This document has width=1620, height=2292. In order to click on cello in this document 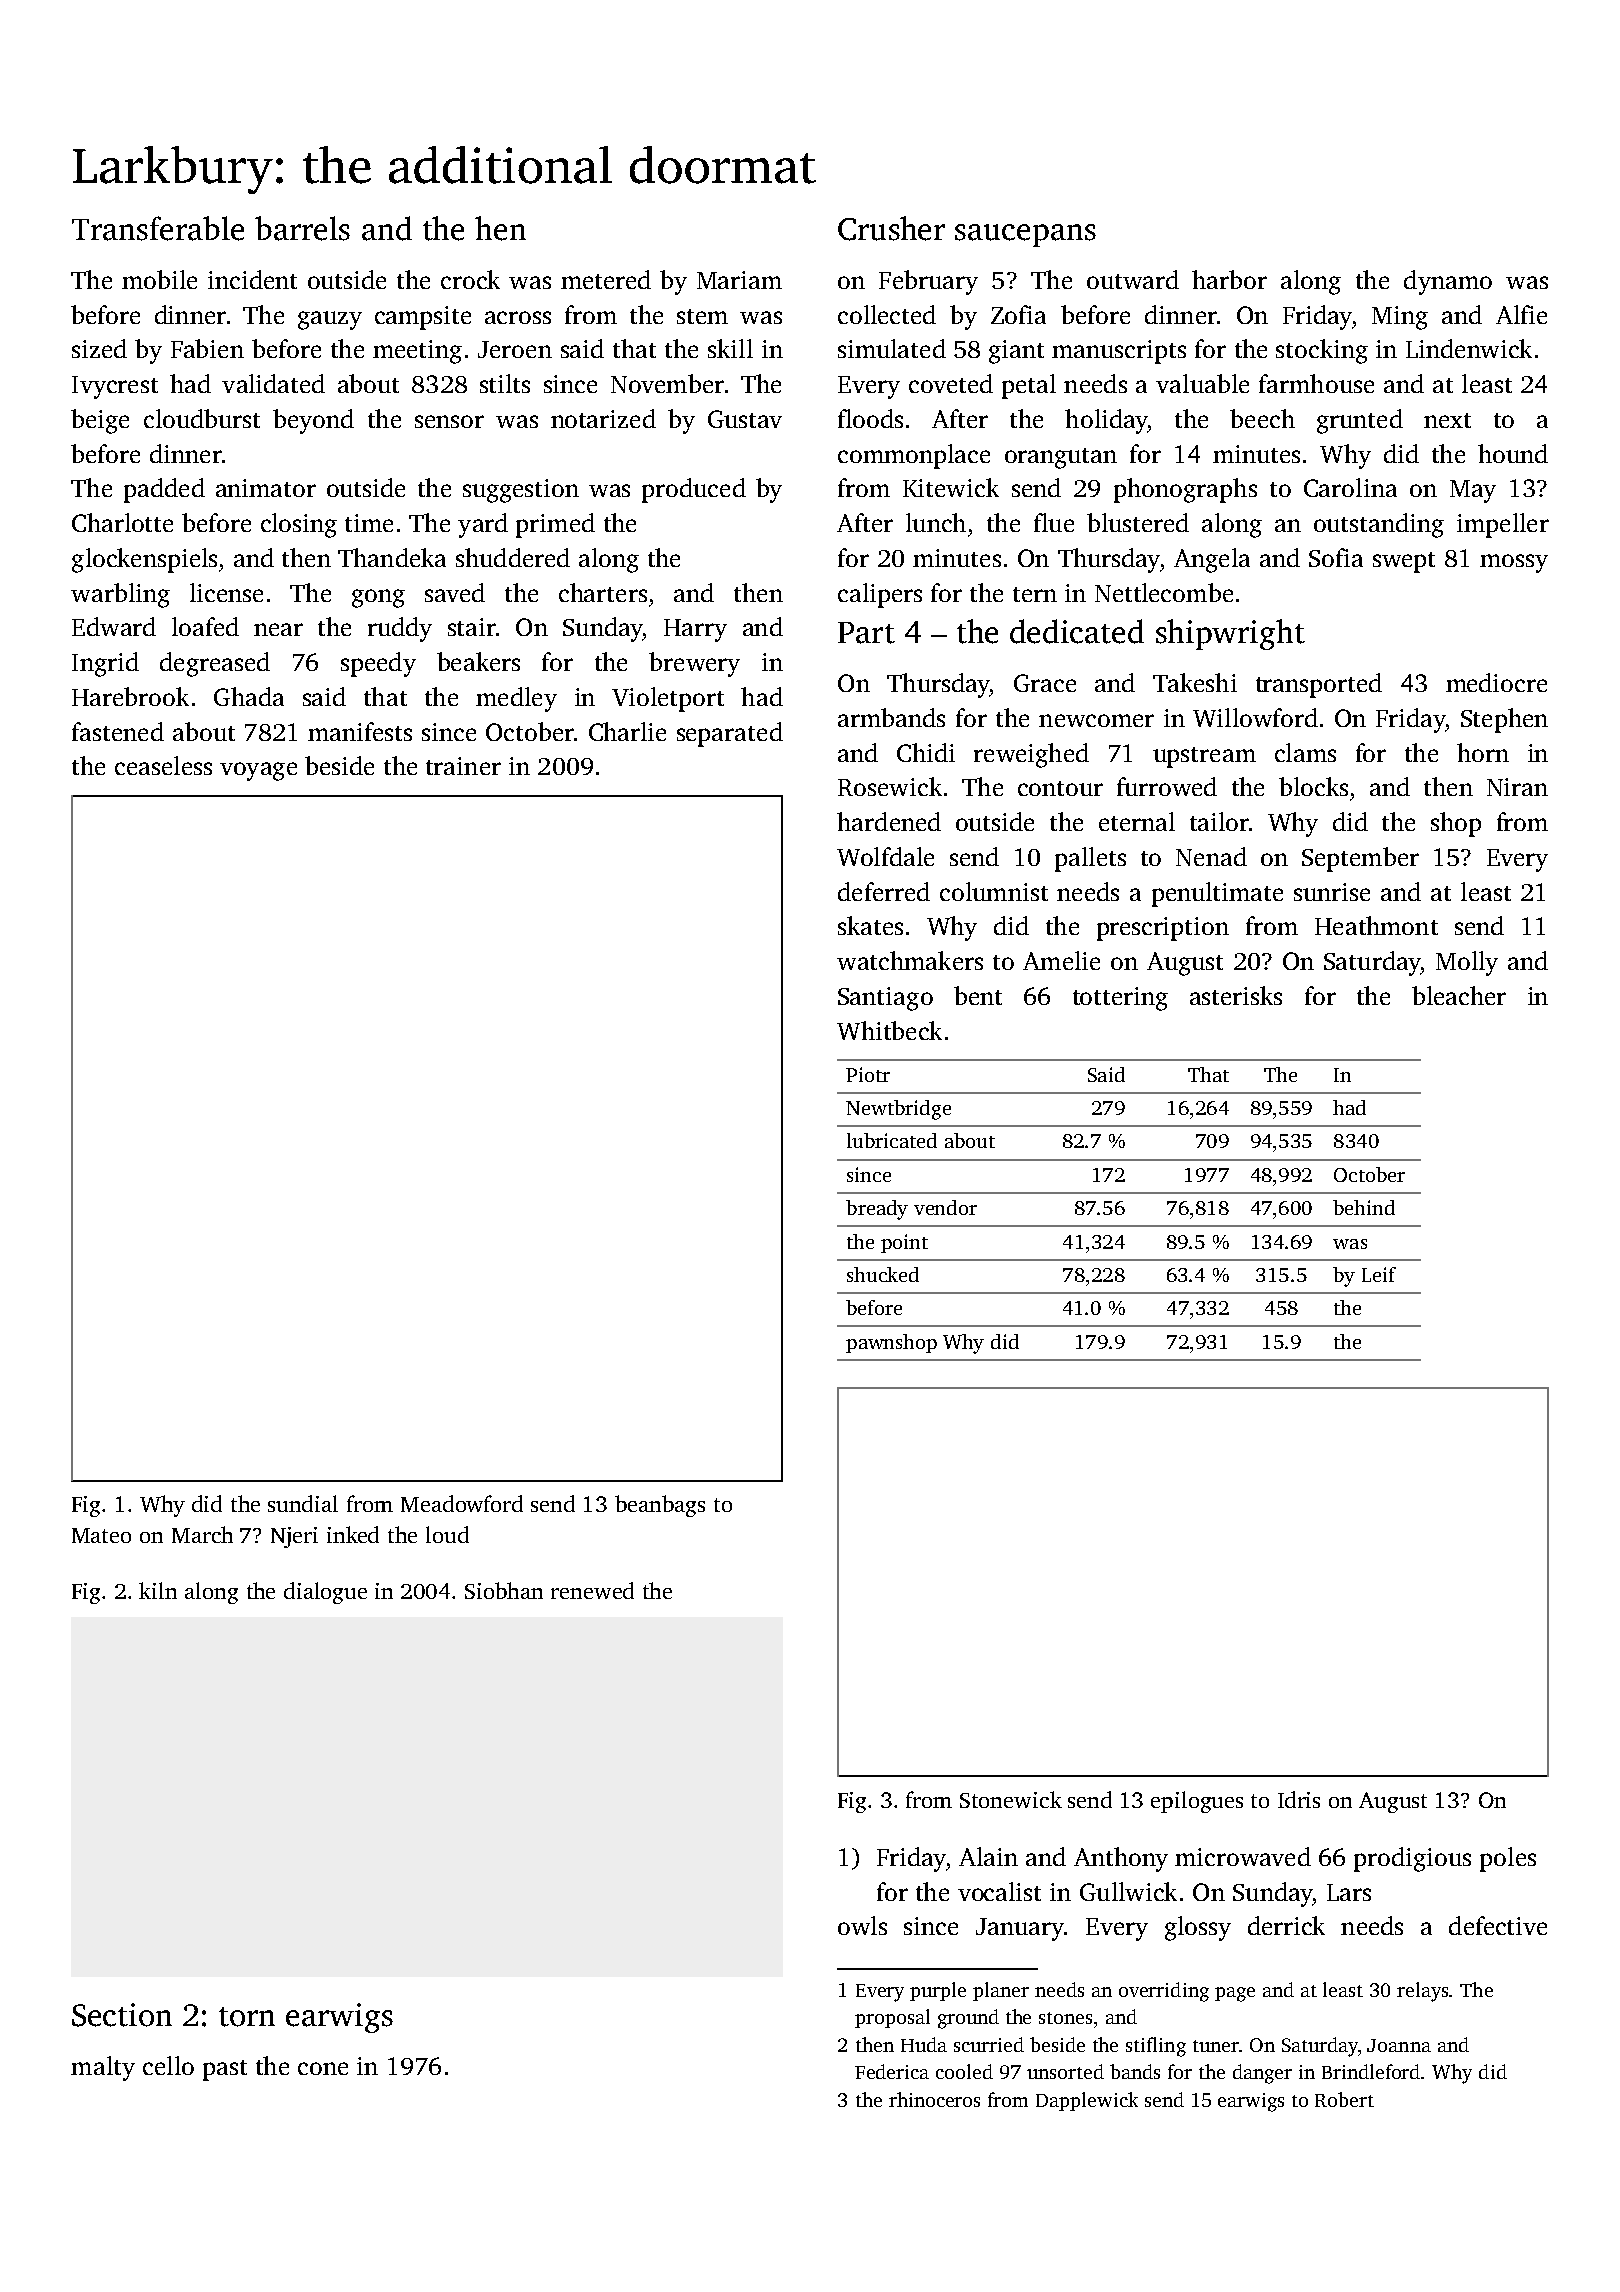, I will do `click(168, 2065)`.
